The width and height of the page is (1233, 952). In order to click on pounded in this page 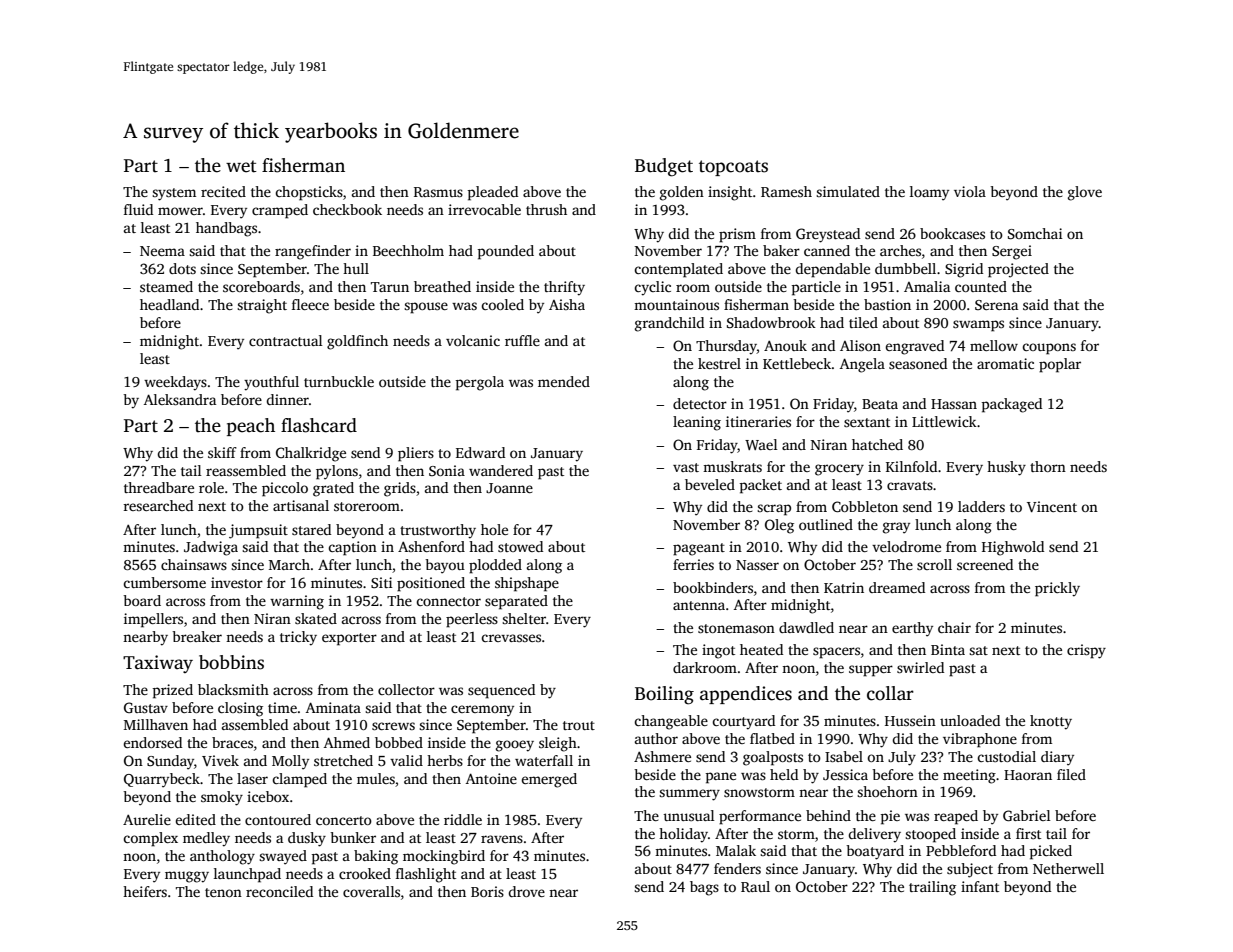, I will do `click(506, 252)`.
